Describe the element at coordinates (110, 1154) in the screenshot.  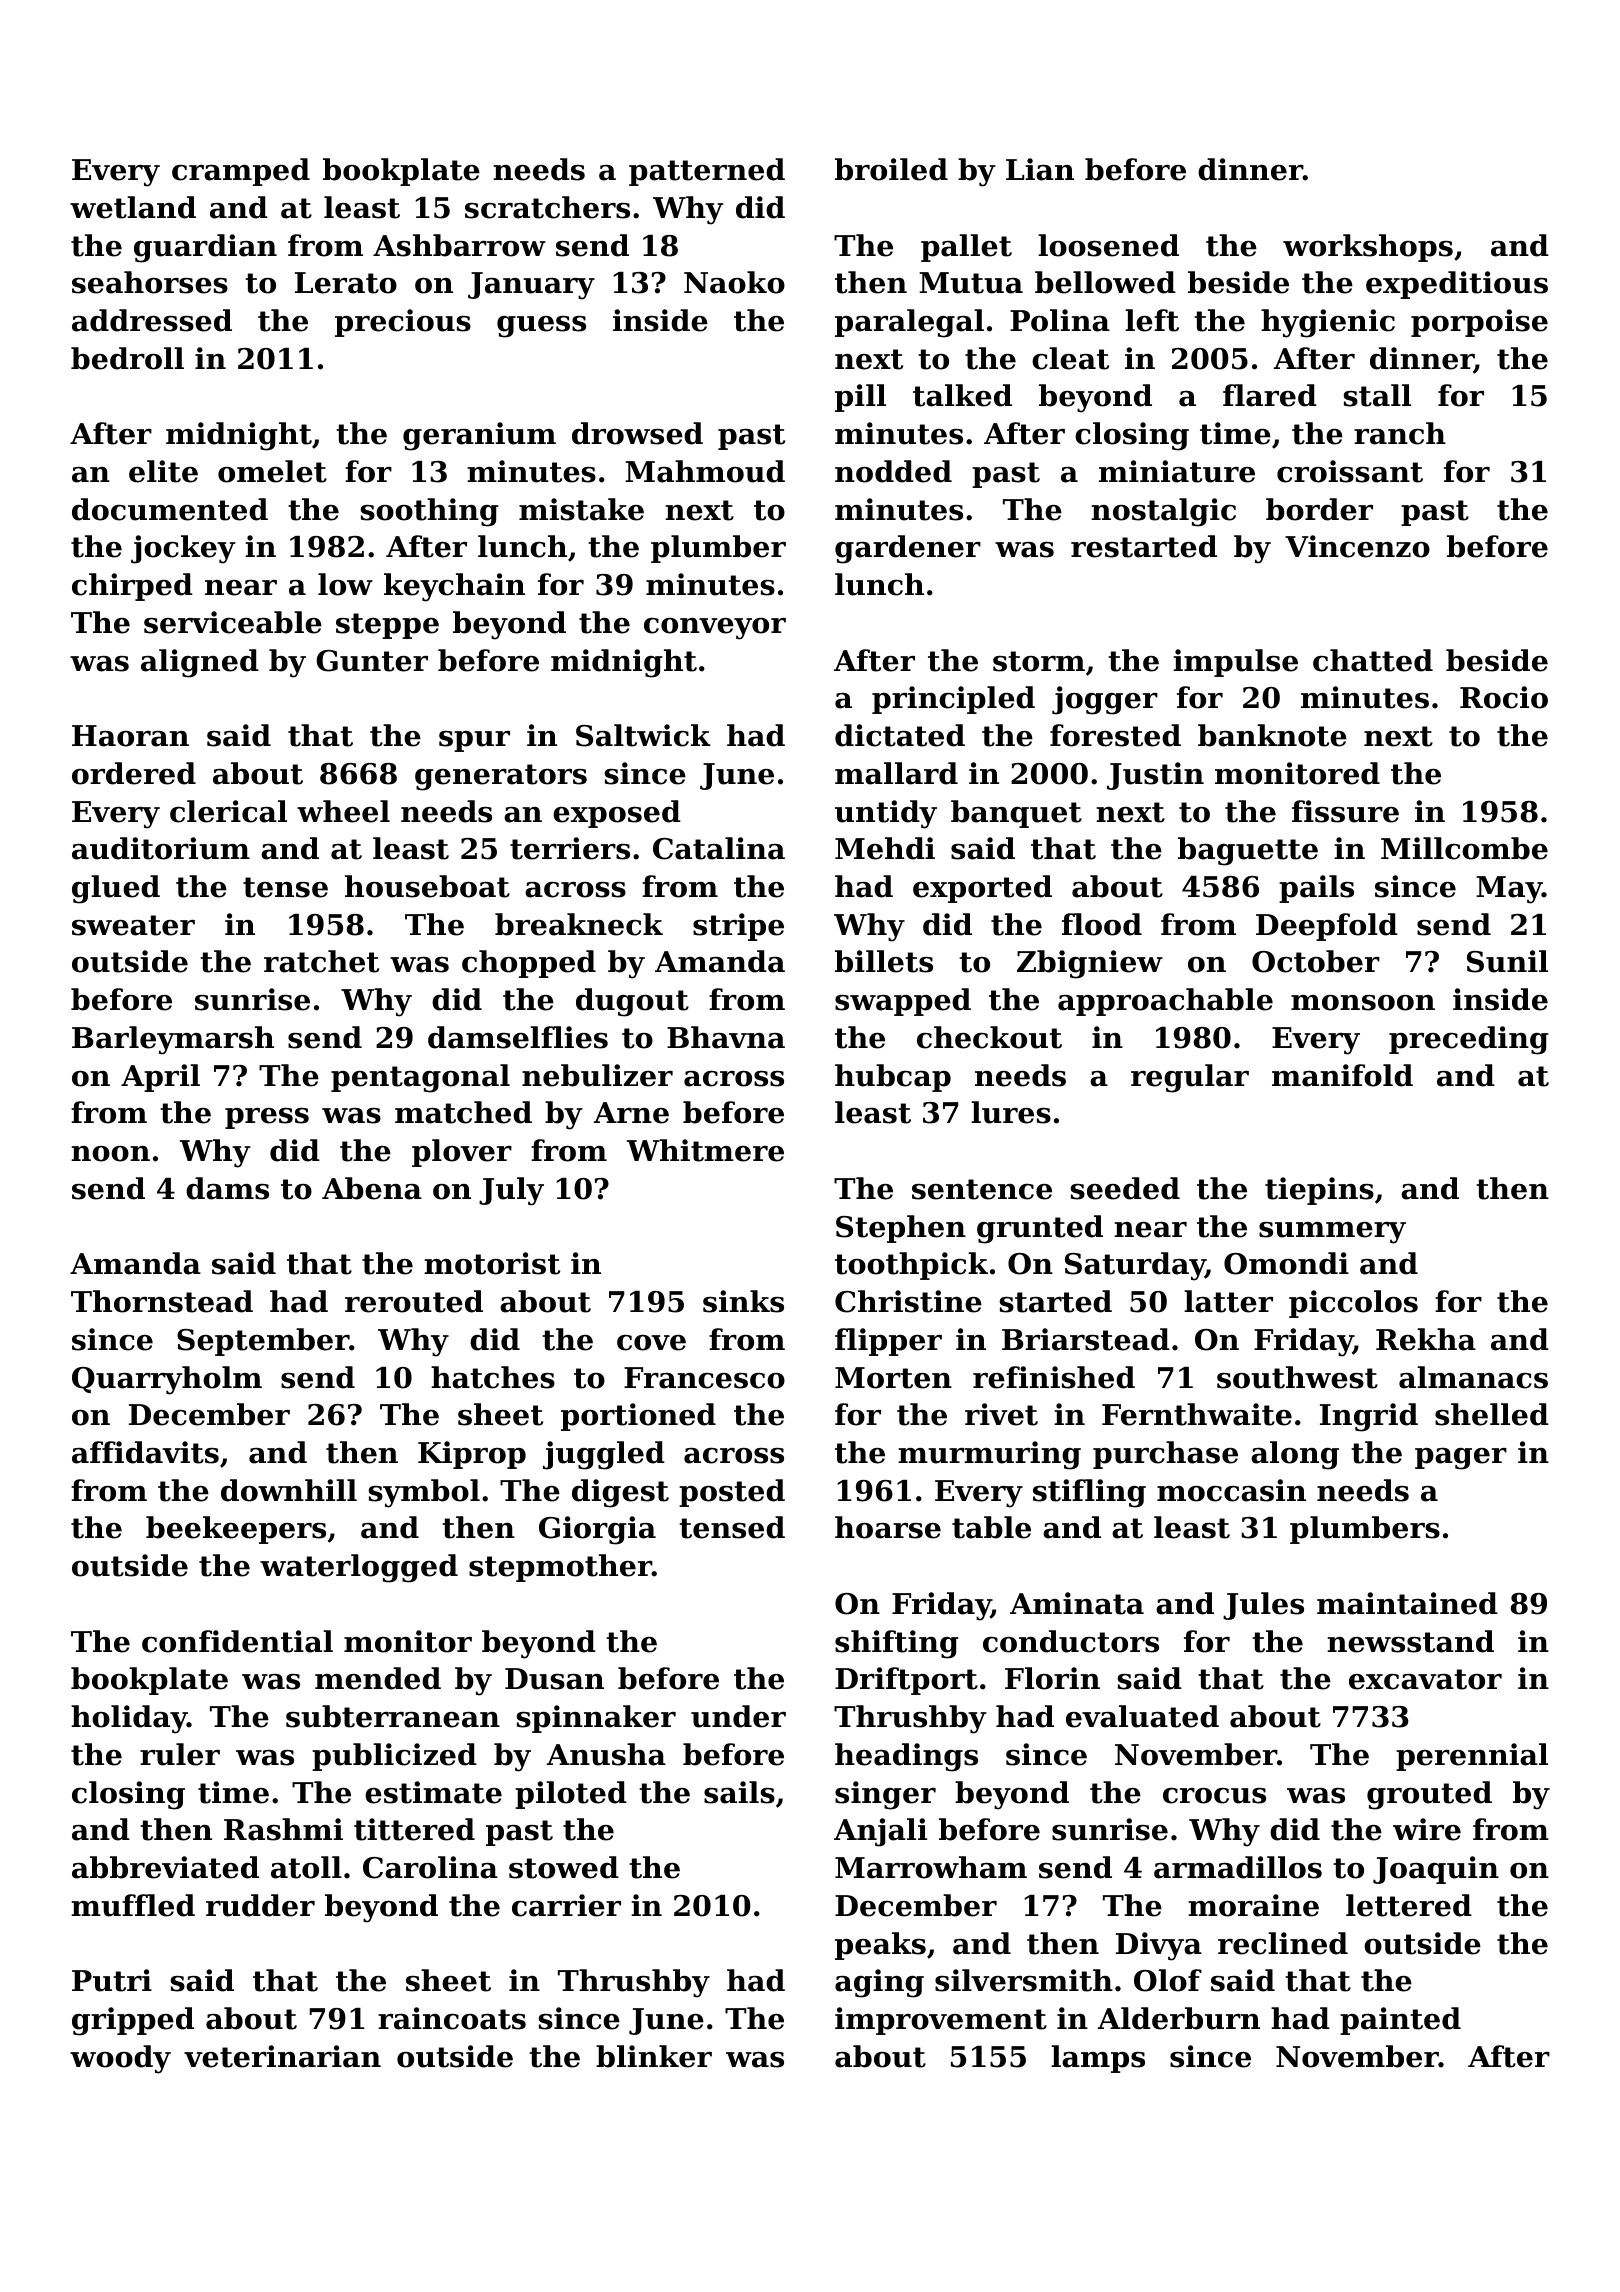
I see `noon` at that location.
